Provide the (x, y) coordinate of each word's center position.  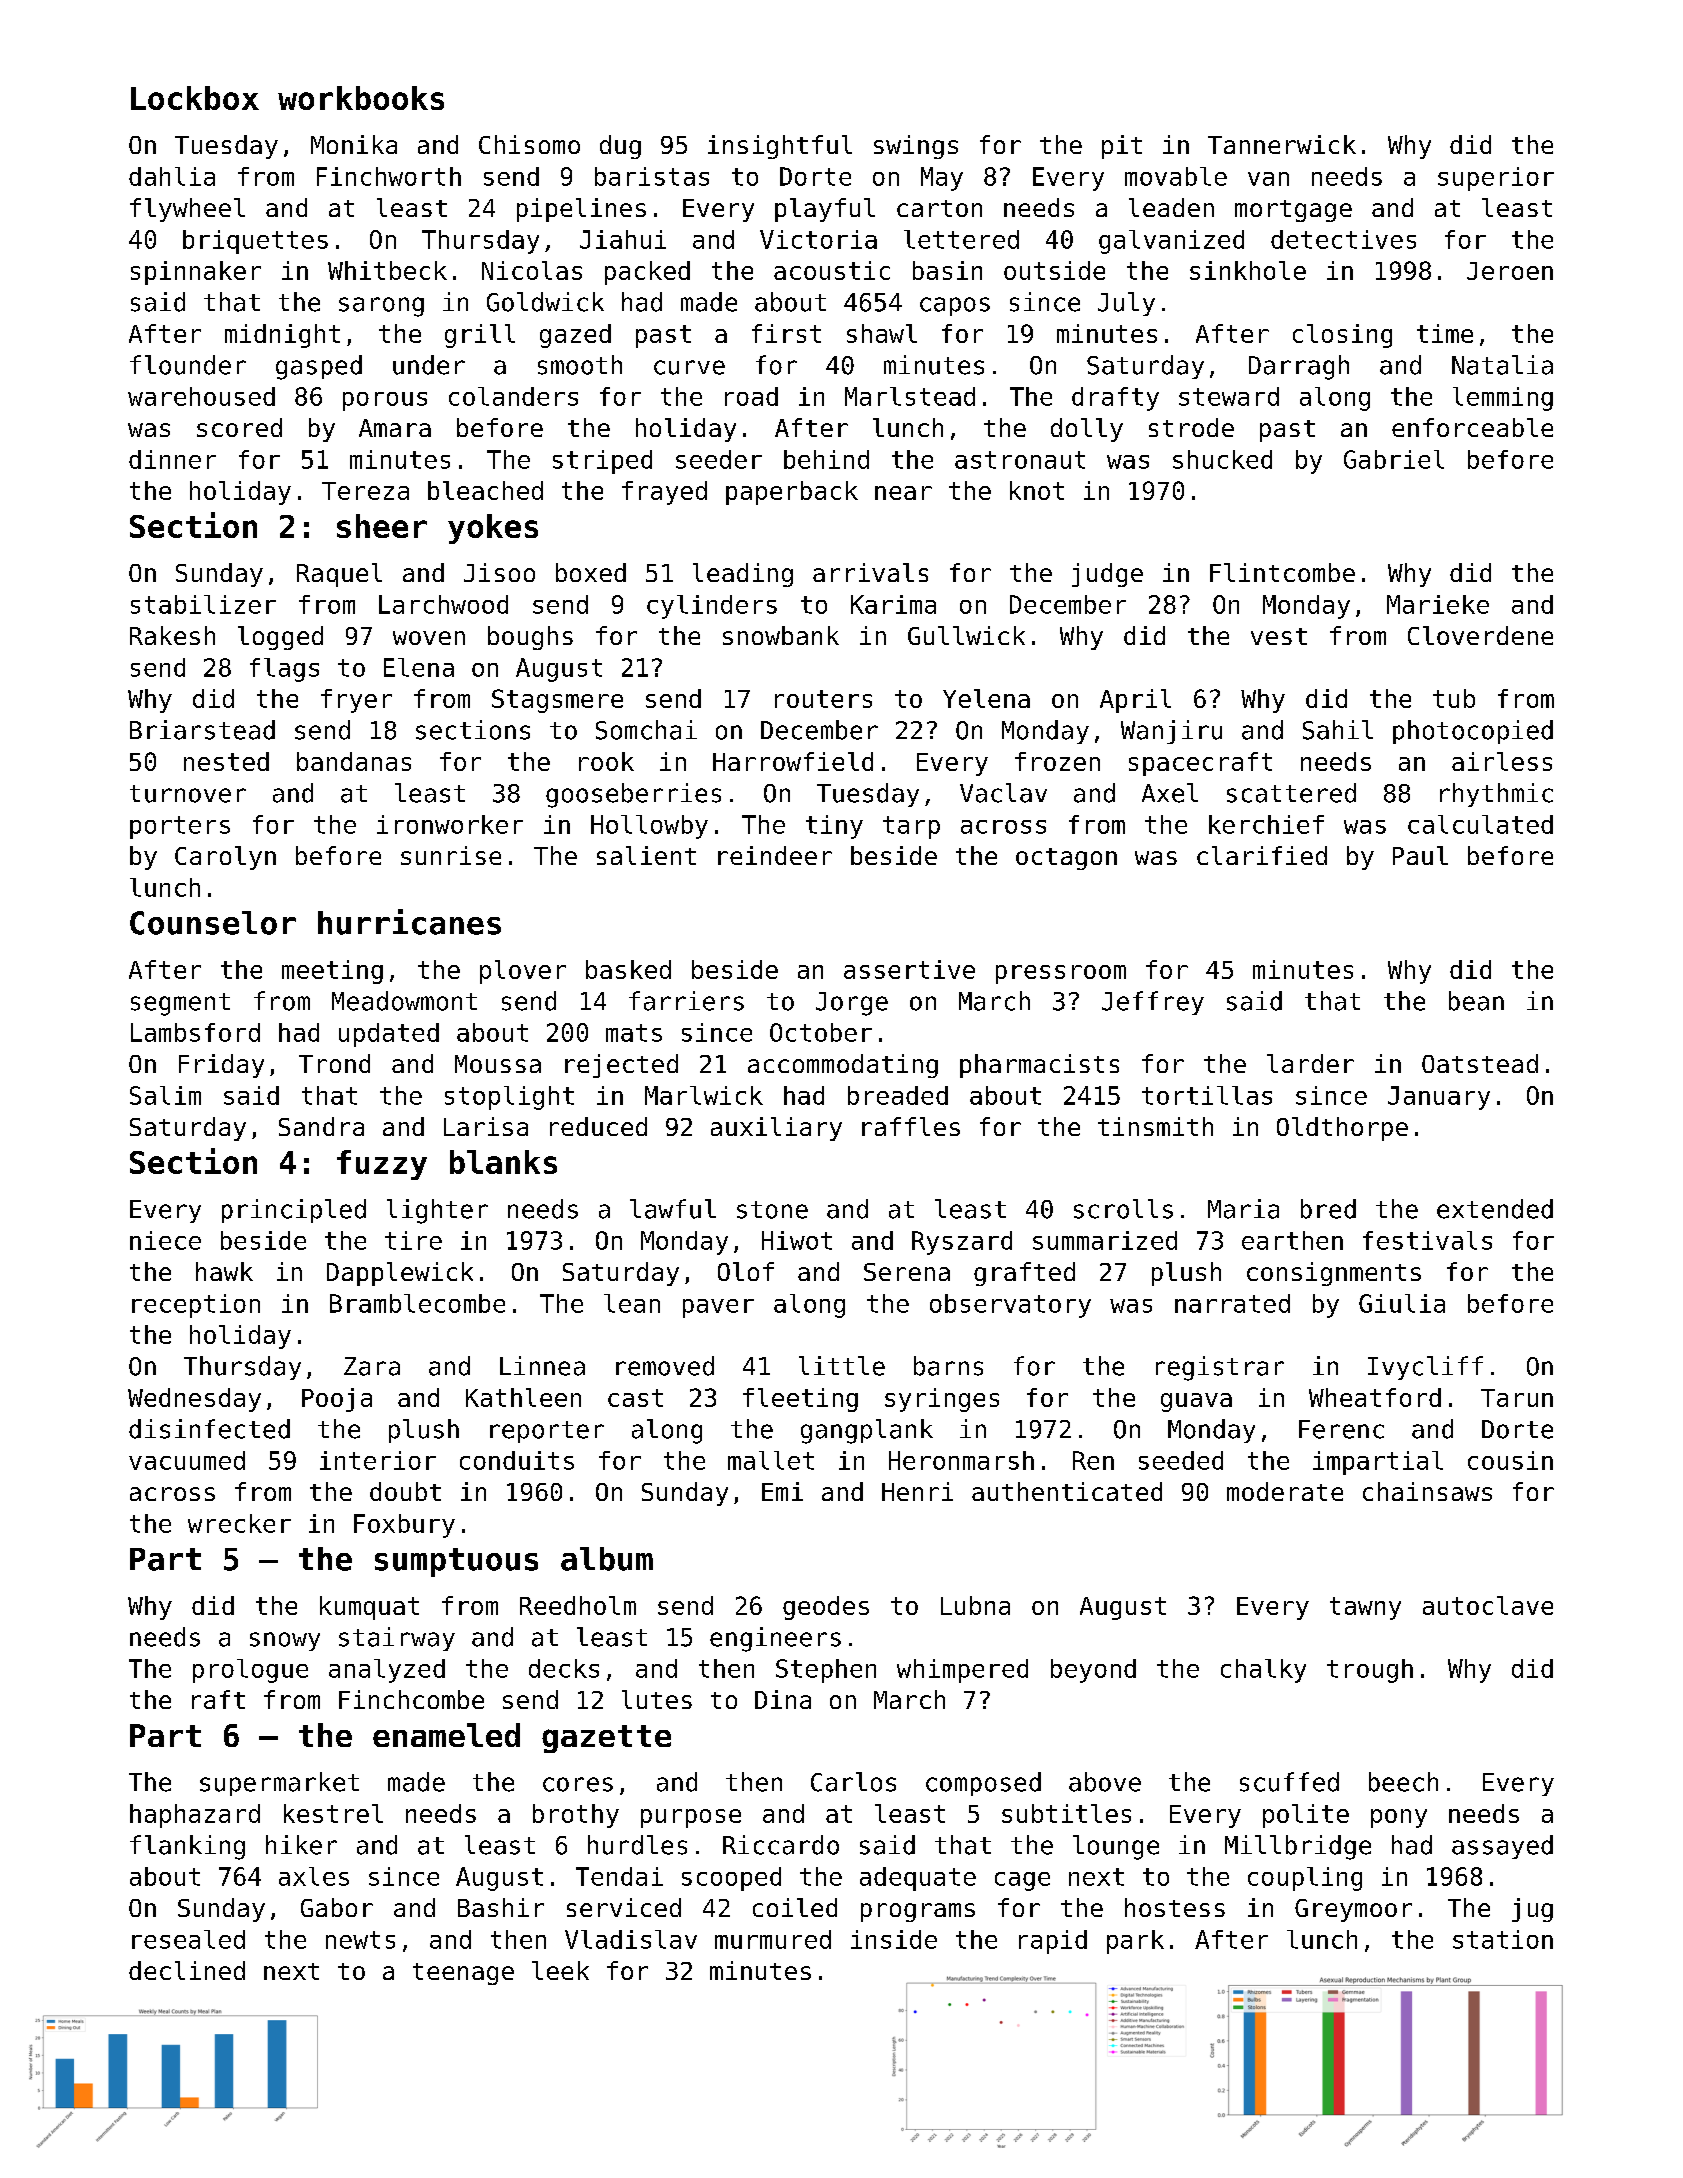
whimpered (962, 1671)
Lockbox (195, 98)
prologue (250, 1671)
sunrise (451, 855)
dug (620, 147)
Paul (1420, 855)
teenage (463, 1974)
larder (1310, 1063)
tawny (1365, 1608)
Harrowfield (793, 761)
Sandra (321, 1126)
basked (628, 969)
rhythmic (1496, 795)
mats (634, 1033)
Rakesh (172, 635)
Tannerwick (1282, 144)
